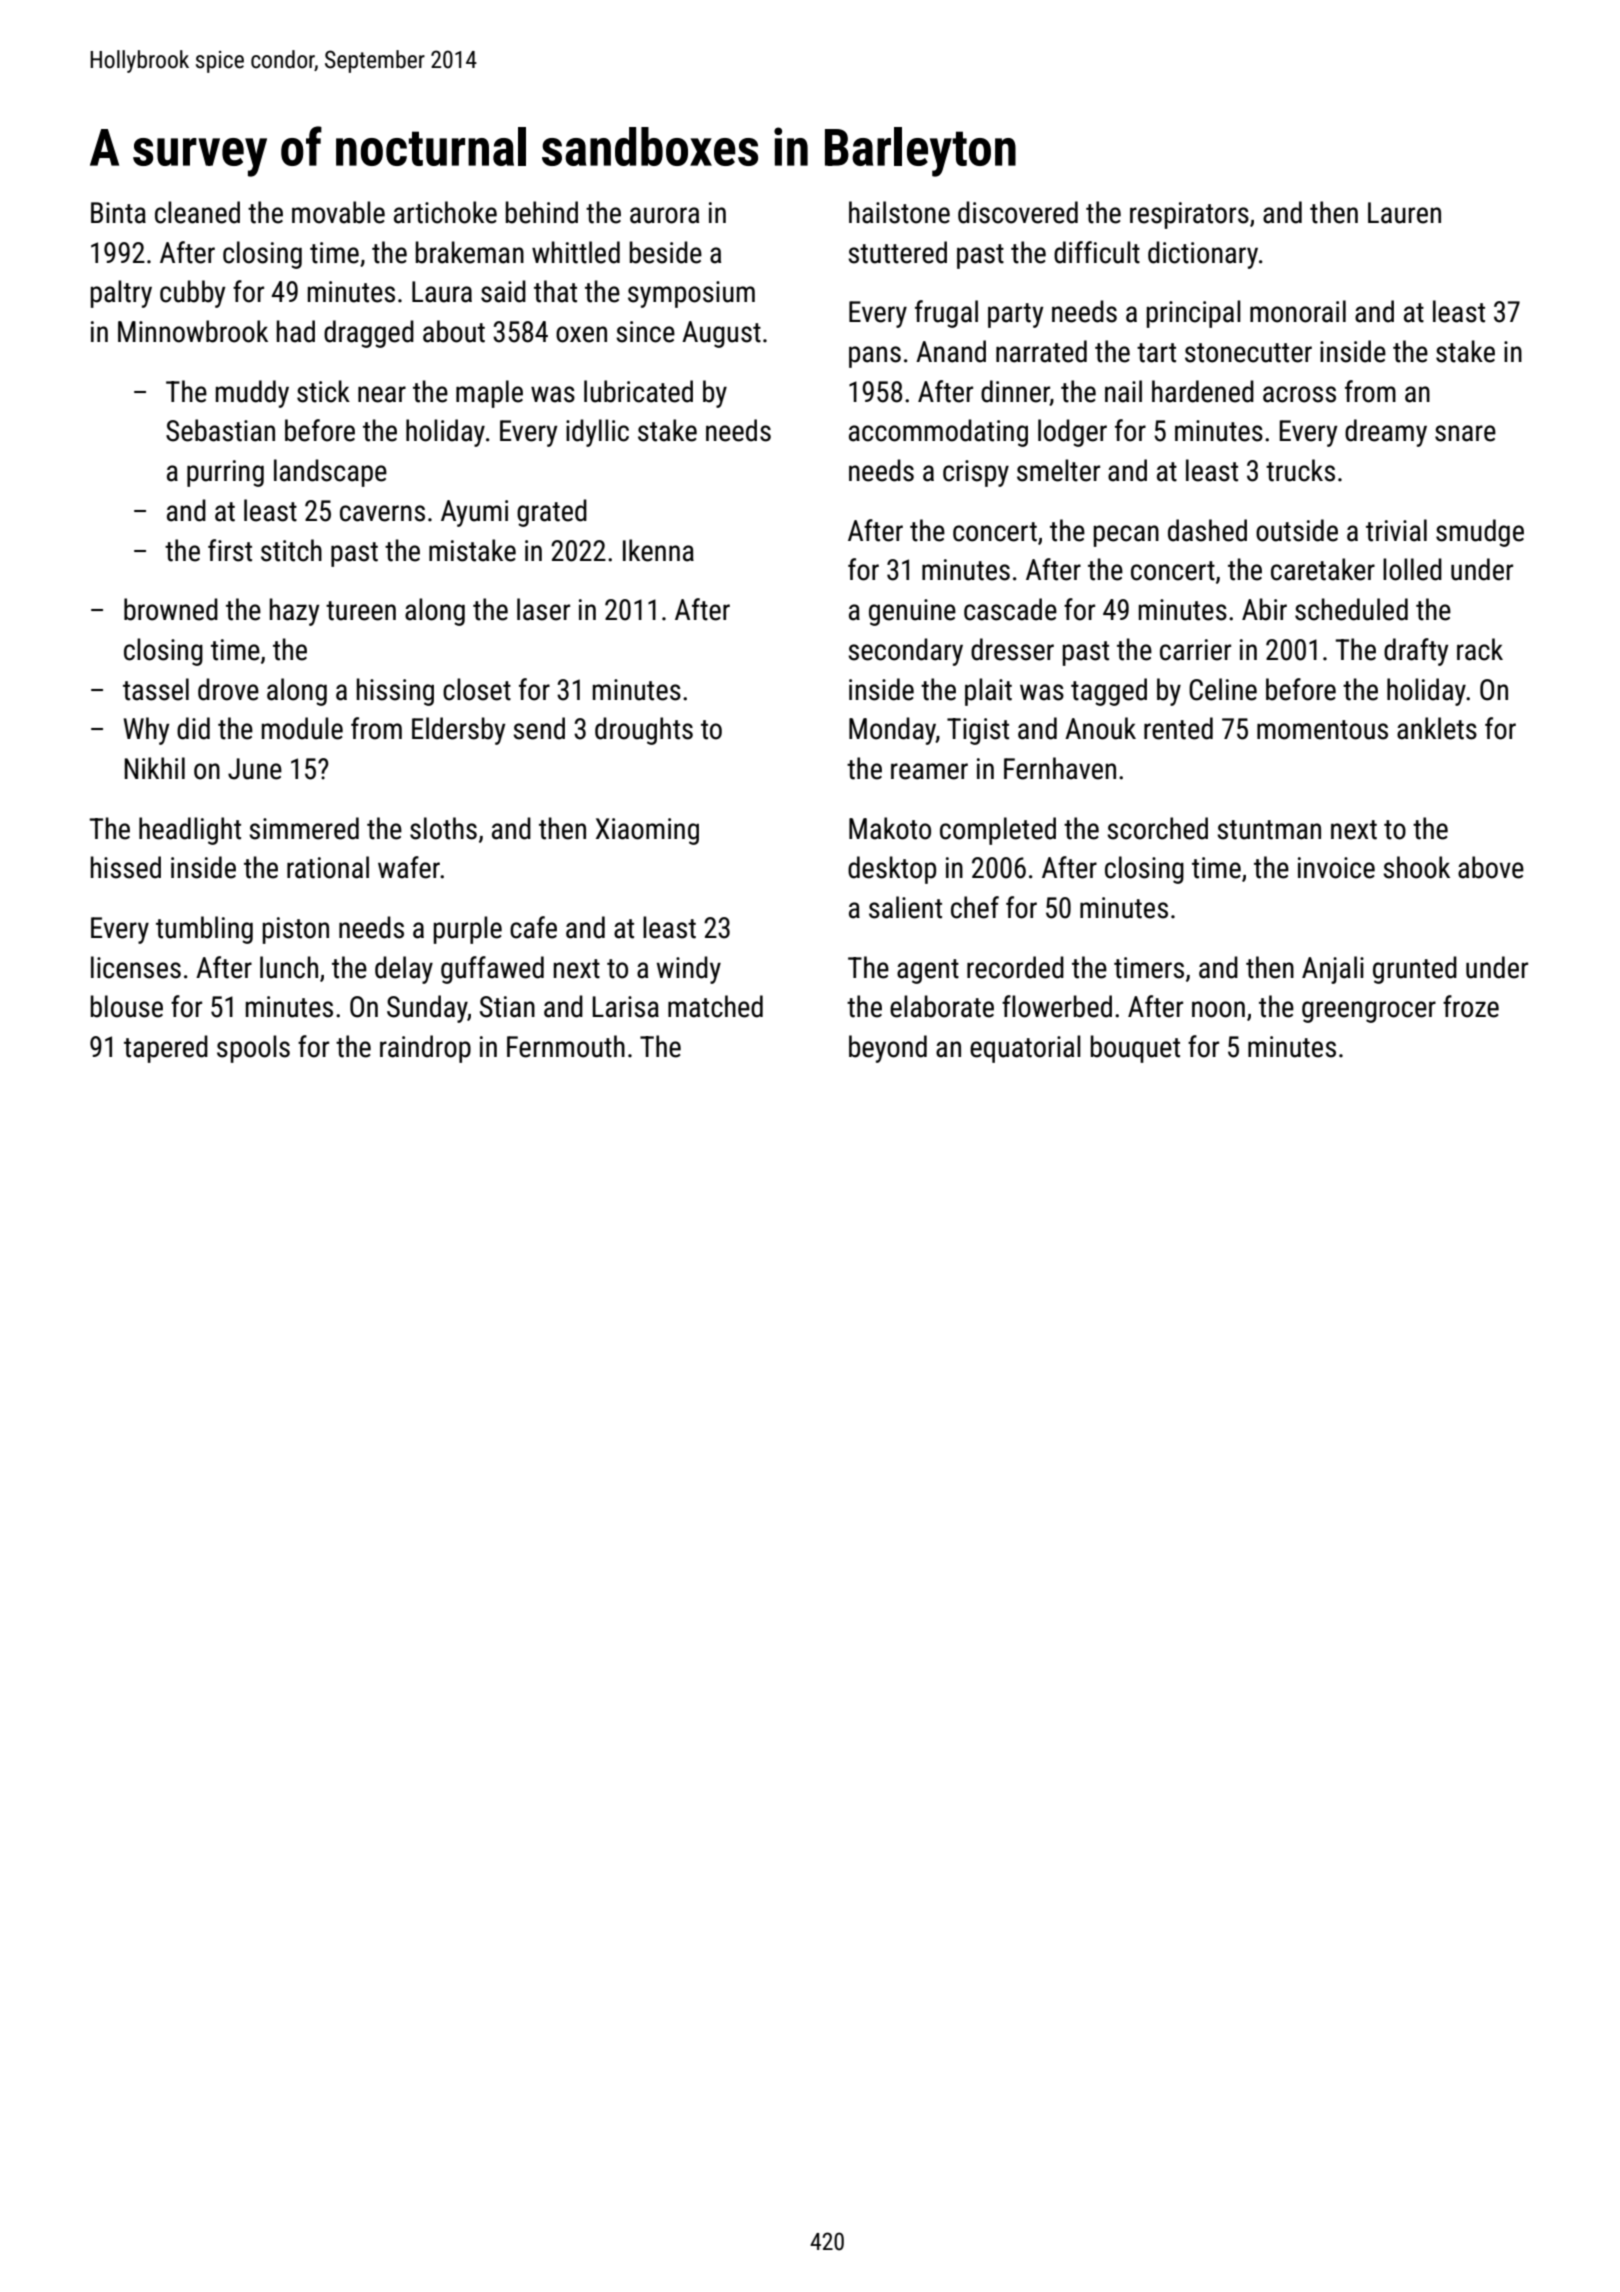  Describe the element at coordinates (899, 212) in the document. I see `hailstone` at that location.
